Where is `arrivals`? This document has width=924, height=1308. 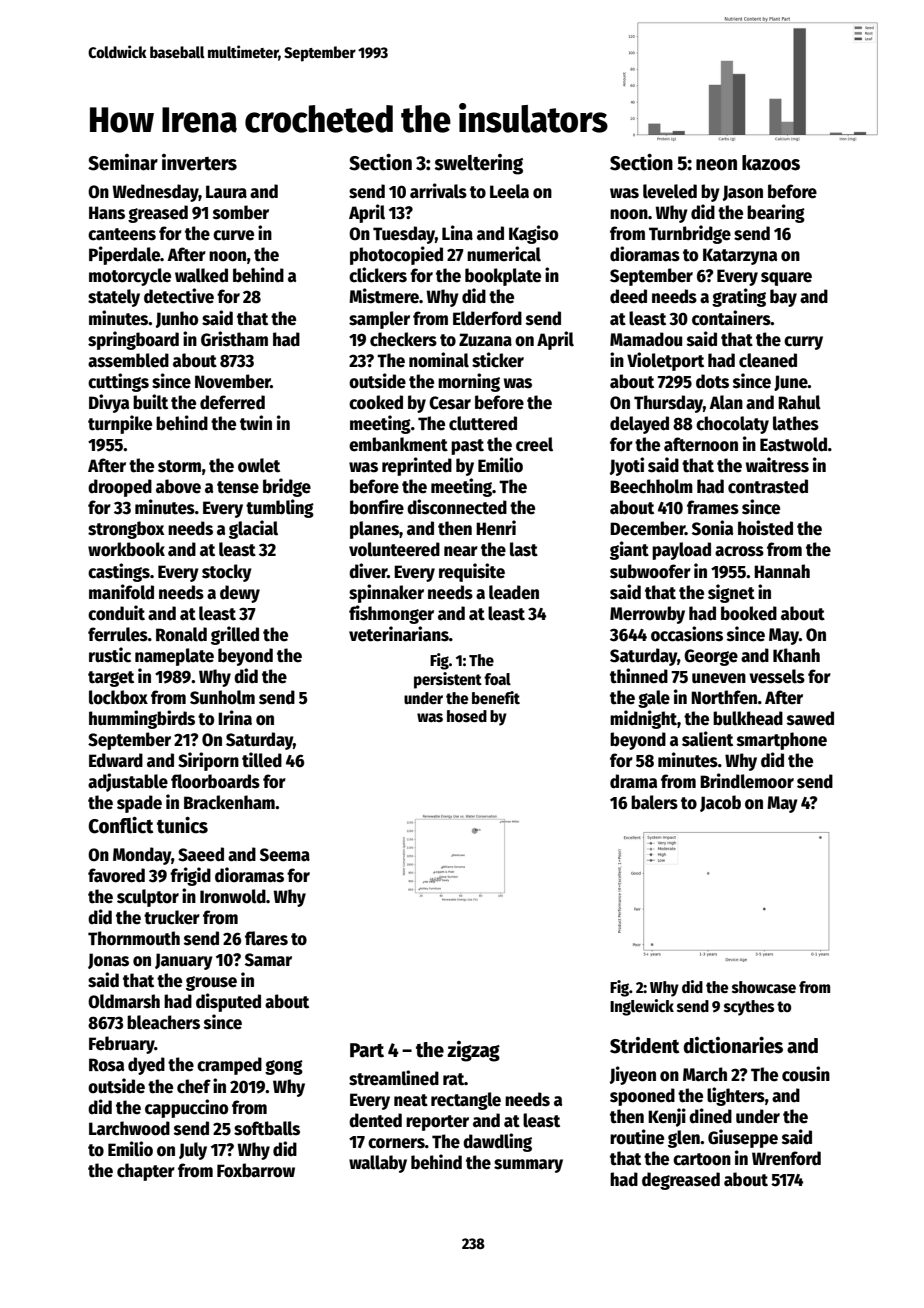
arrivals is located at coordinates (438, 191).
